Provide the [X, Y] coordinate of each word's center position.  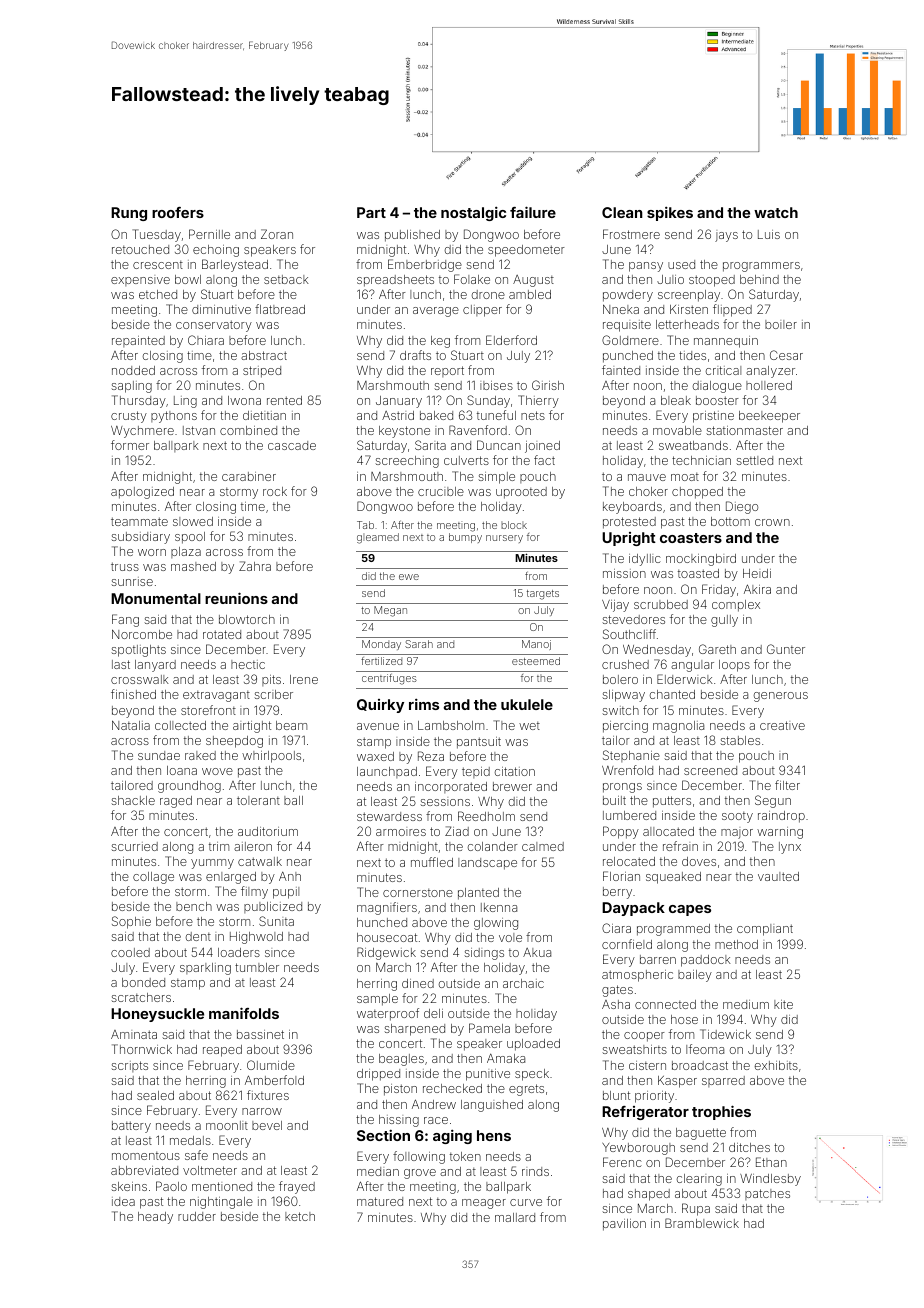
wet [529, 726]
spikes [670, 214]
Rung [129, 214]
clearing [699, 1180]
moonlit [227, 1125]
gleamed [378, 538]
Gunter [786, 649]
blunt [616, 1095]
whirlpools [271, 757]
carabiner [249, 476]
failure [533, 212]
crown [772, 522]
